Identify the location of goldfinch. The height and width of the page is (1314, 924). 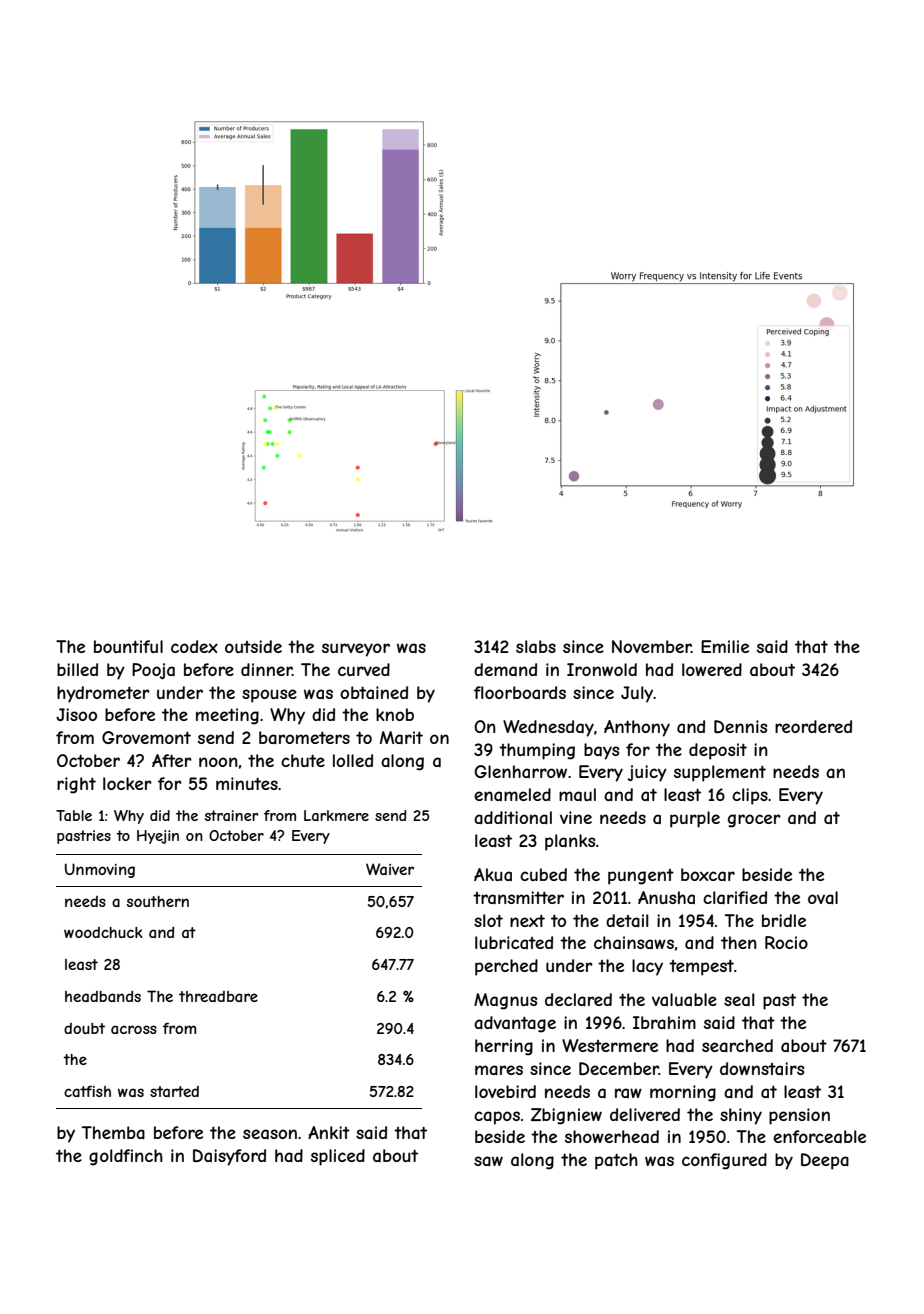
(126, 1157).
